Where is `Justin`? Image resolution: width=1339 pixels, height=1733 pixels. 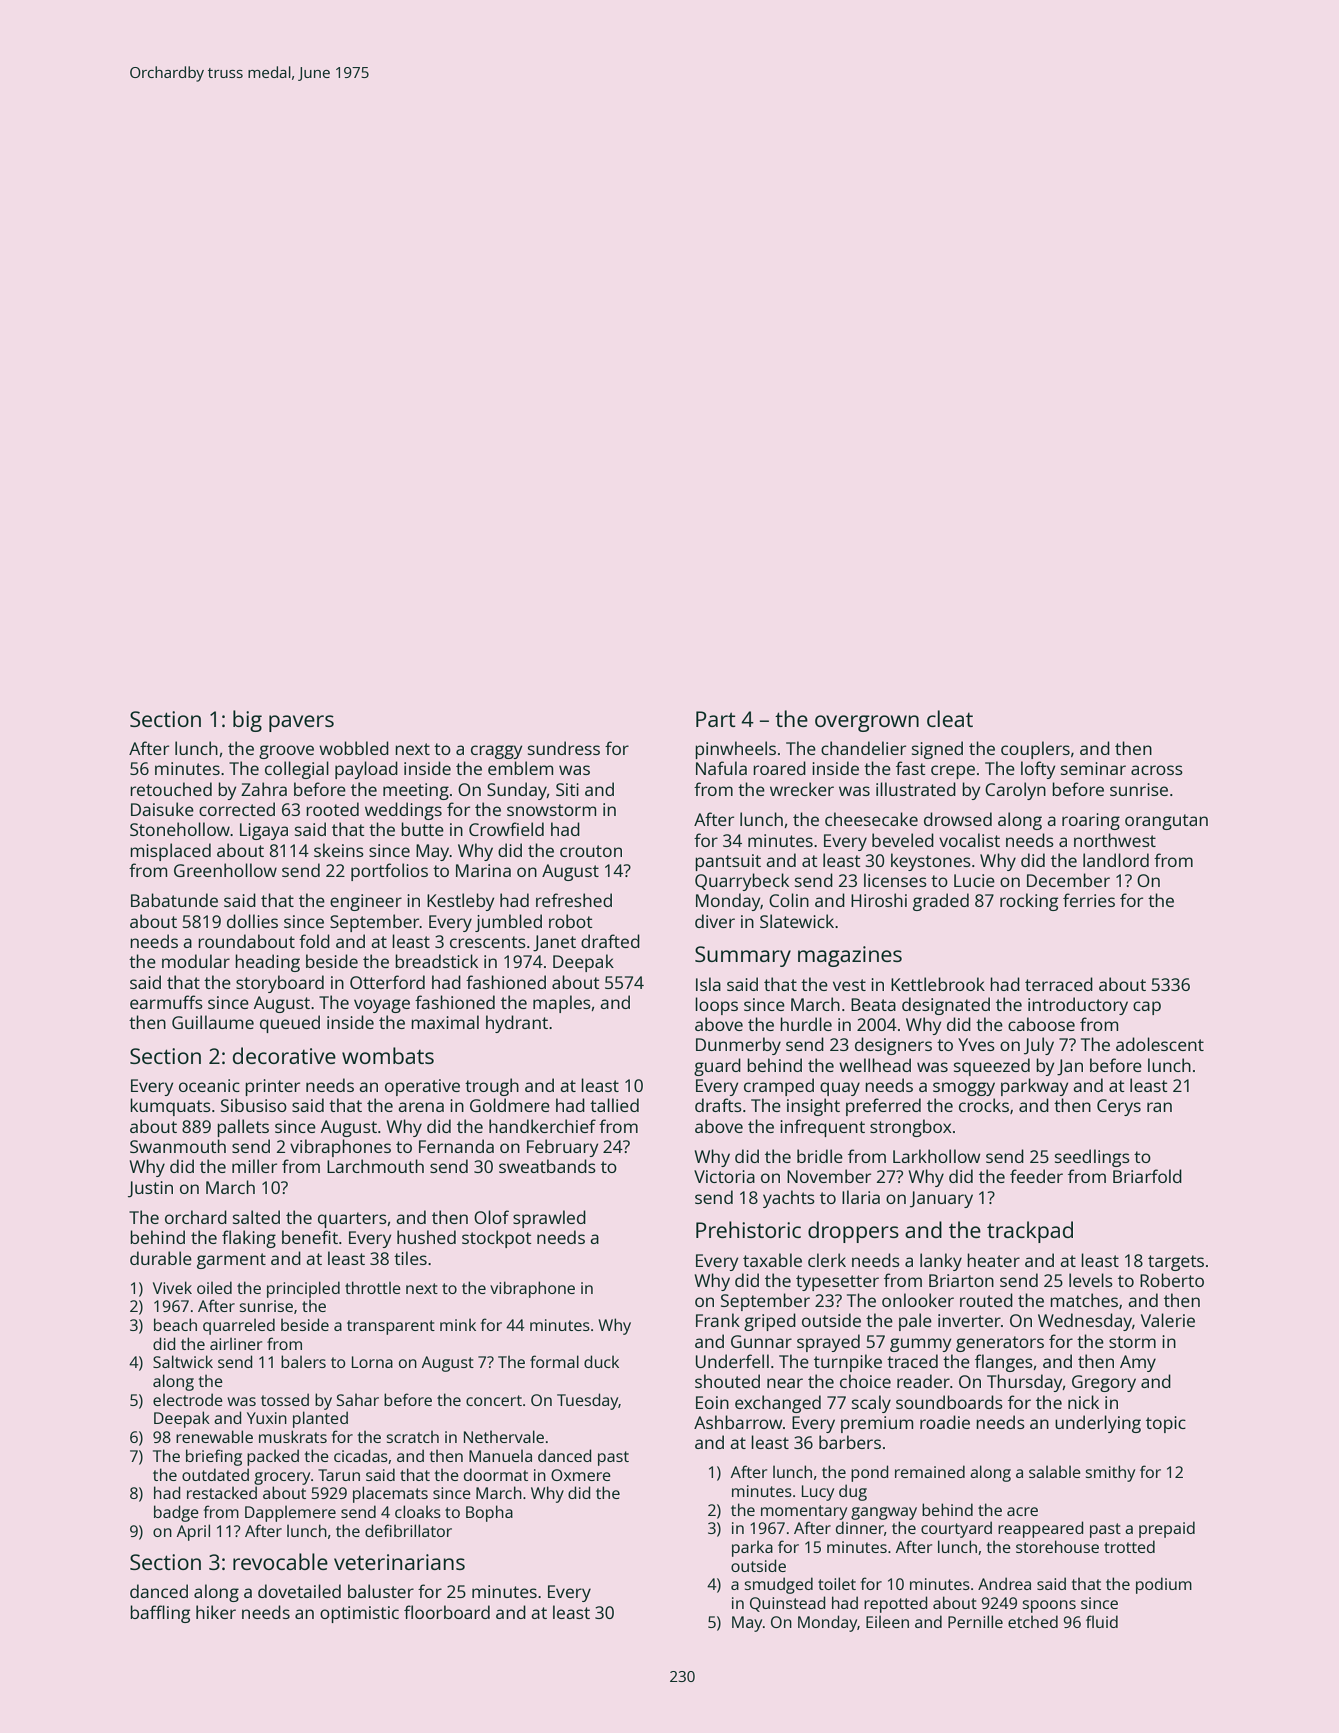 Justin is located at coordinates (150, 1189).
